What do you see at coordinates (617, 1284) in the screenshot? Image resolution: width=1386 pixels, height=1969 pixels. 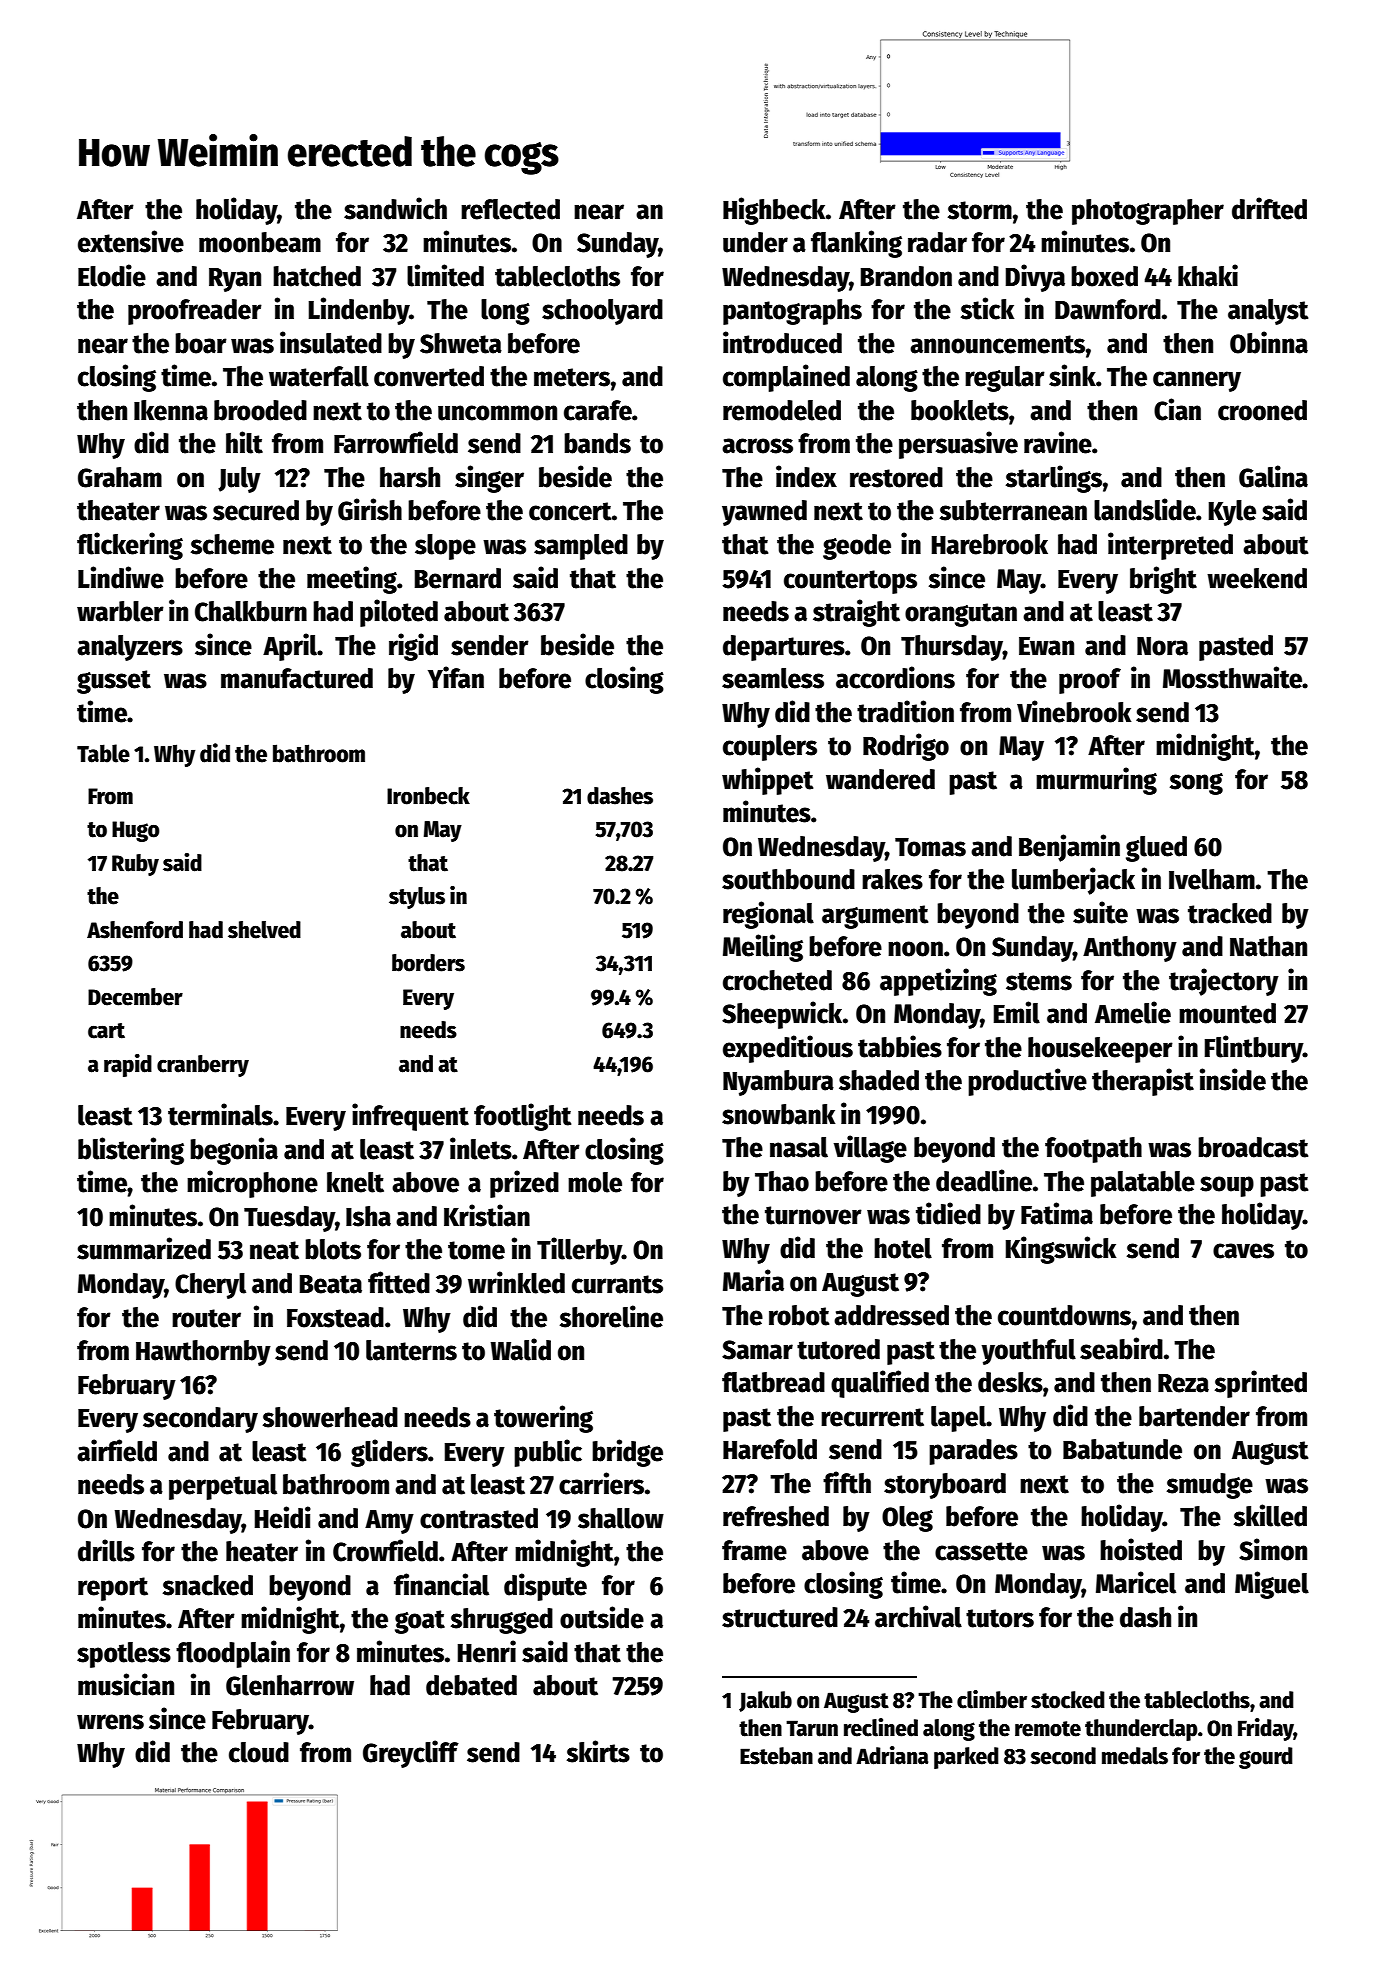 I see `currants` at bounding box center [617, 1284].
